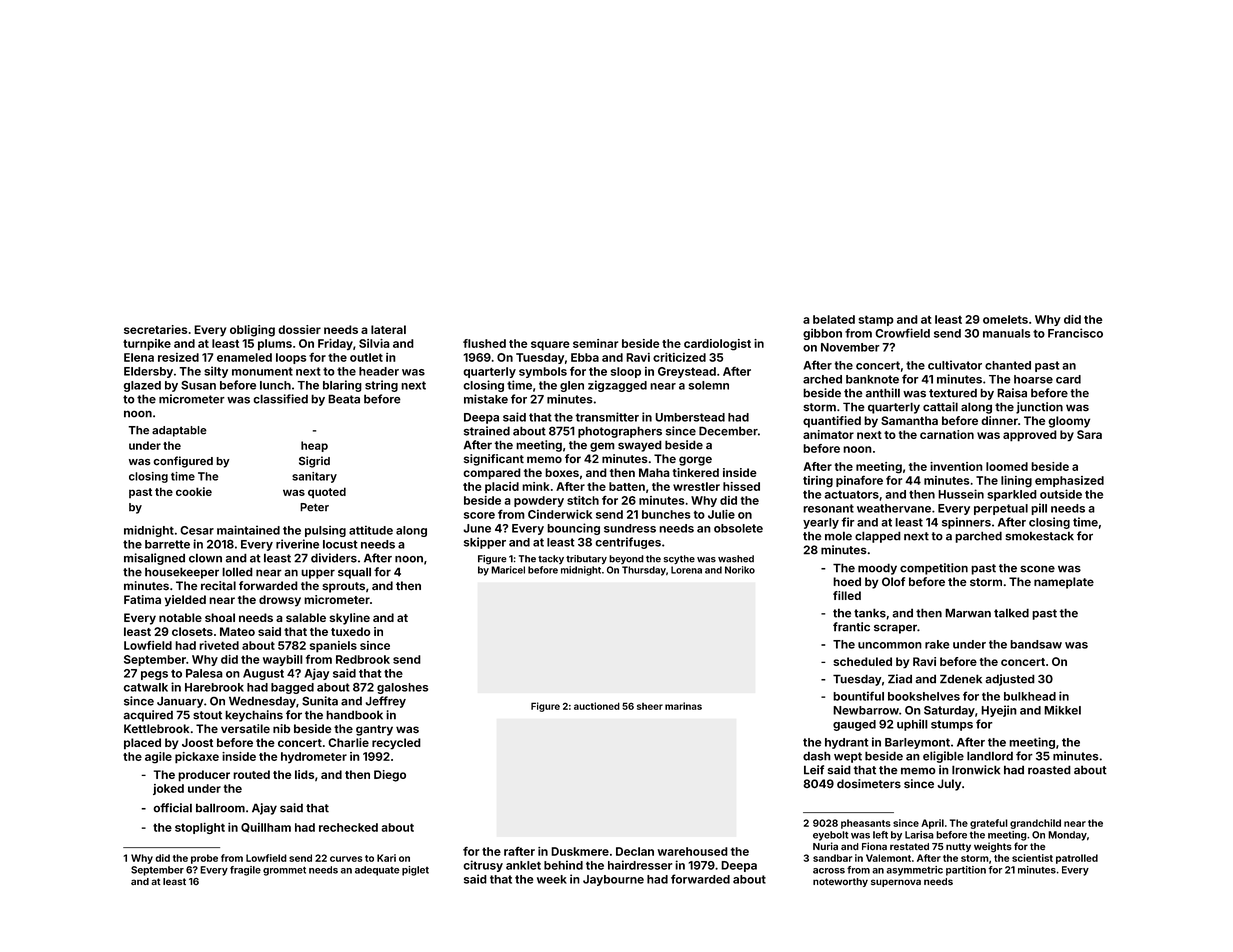 This screenshot has height=952, width=1233. I want to click on header, so click(379, 371).
